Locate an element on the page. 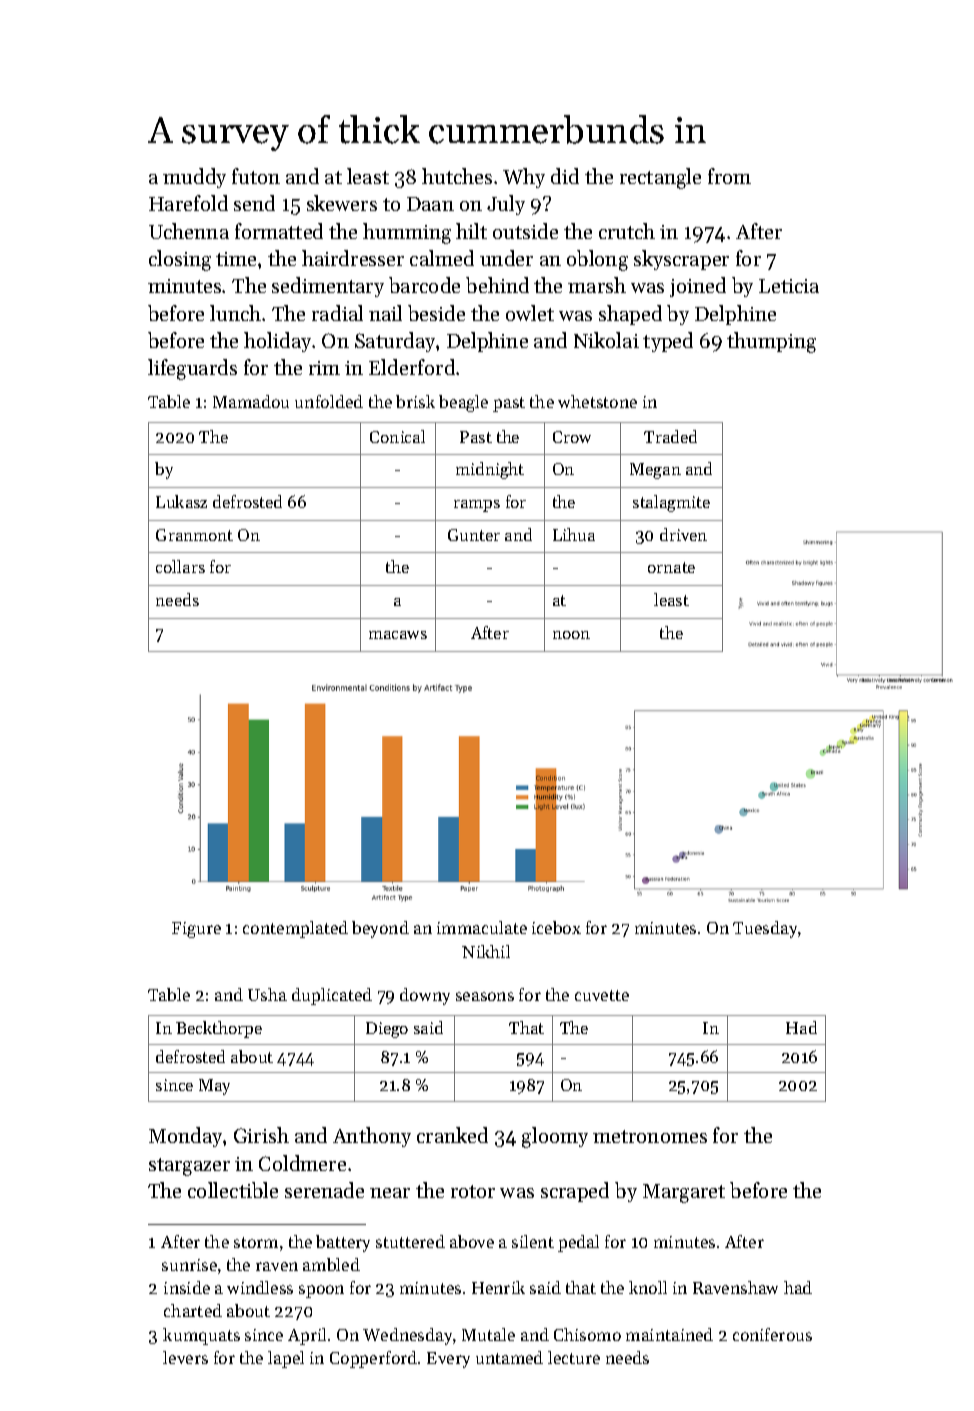 The image size is (974, 1411). joined is located at coordinates (698, 287).
